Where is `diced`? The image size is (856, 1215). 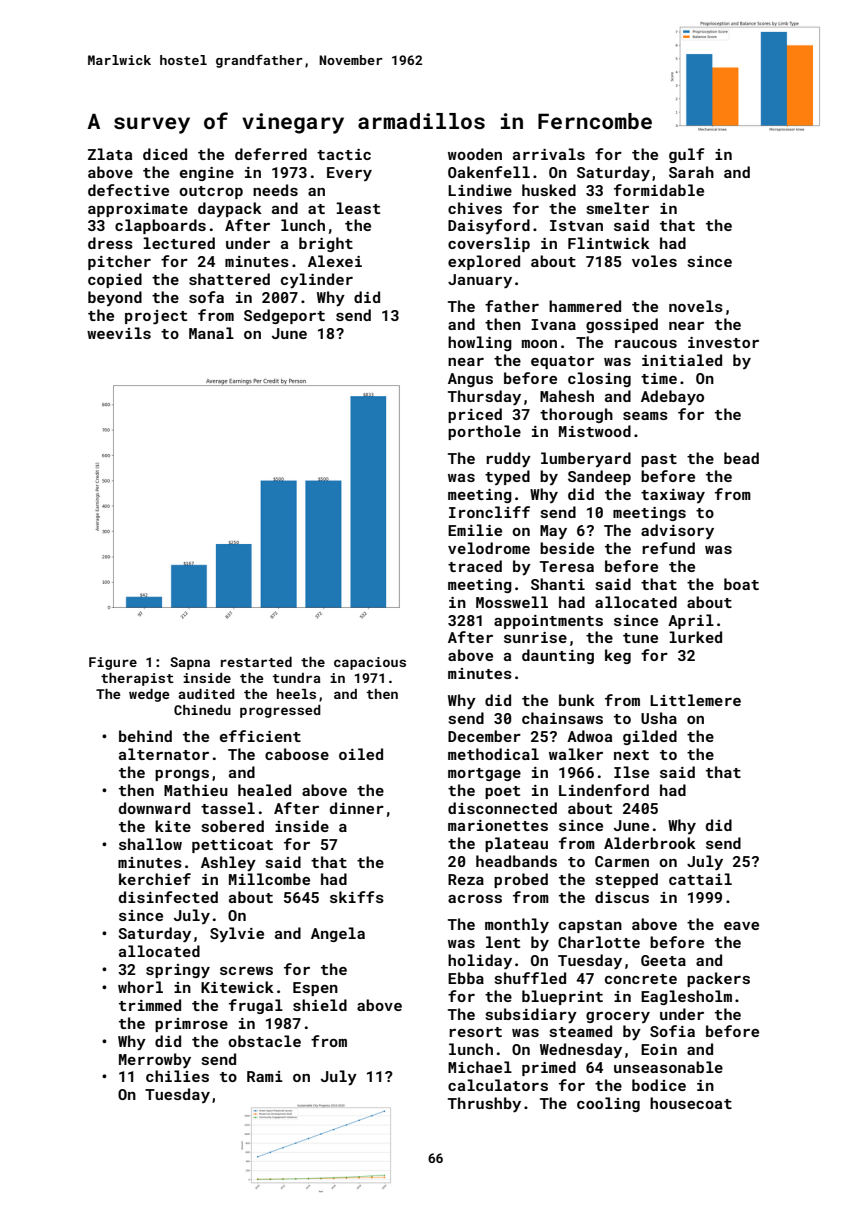 diced is located at coordinates (165, 154).
